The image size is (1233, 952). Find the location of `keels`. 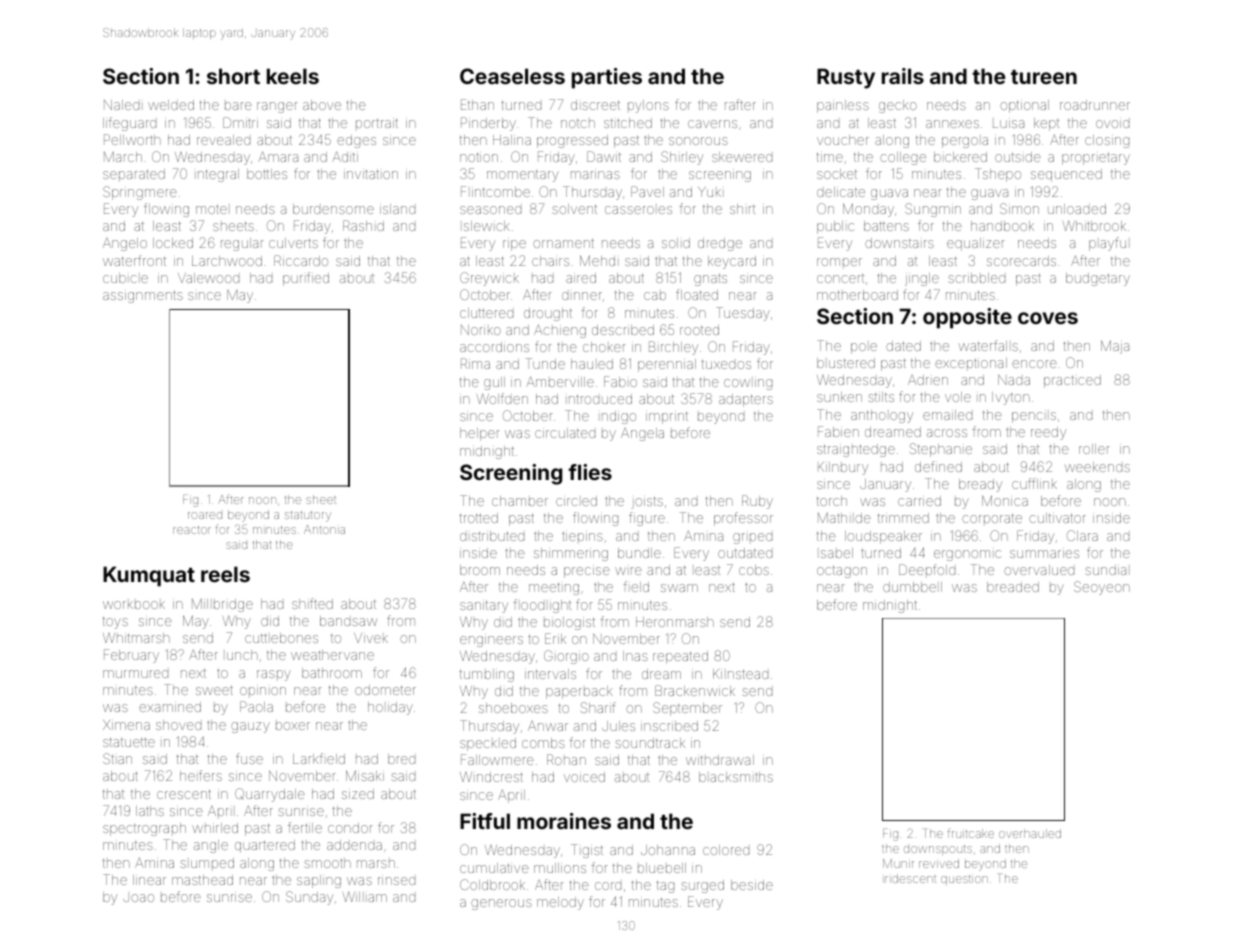

keels is located at coordinates (293, 76).
